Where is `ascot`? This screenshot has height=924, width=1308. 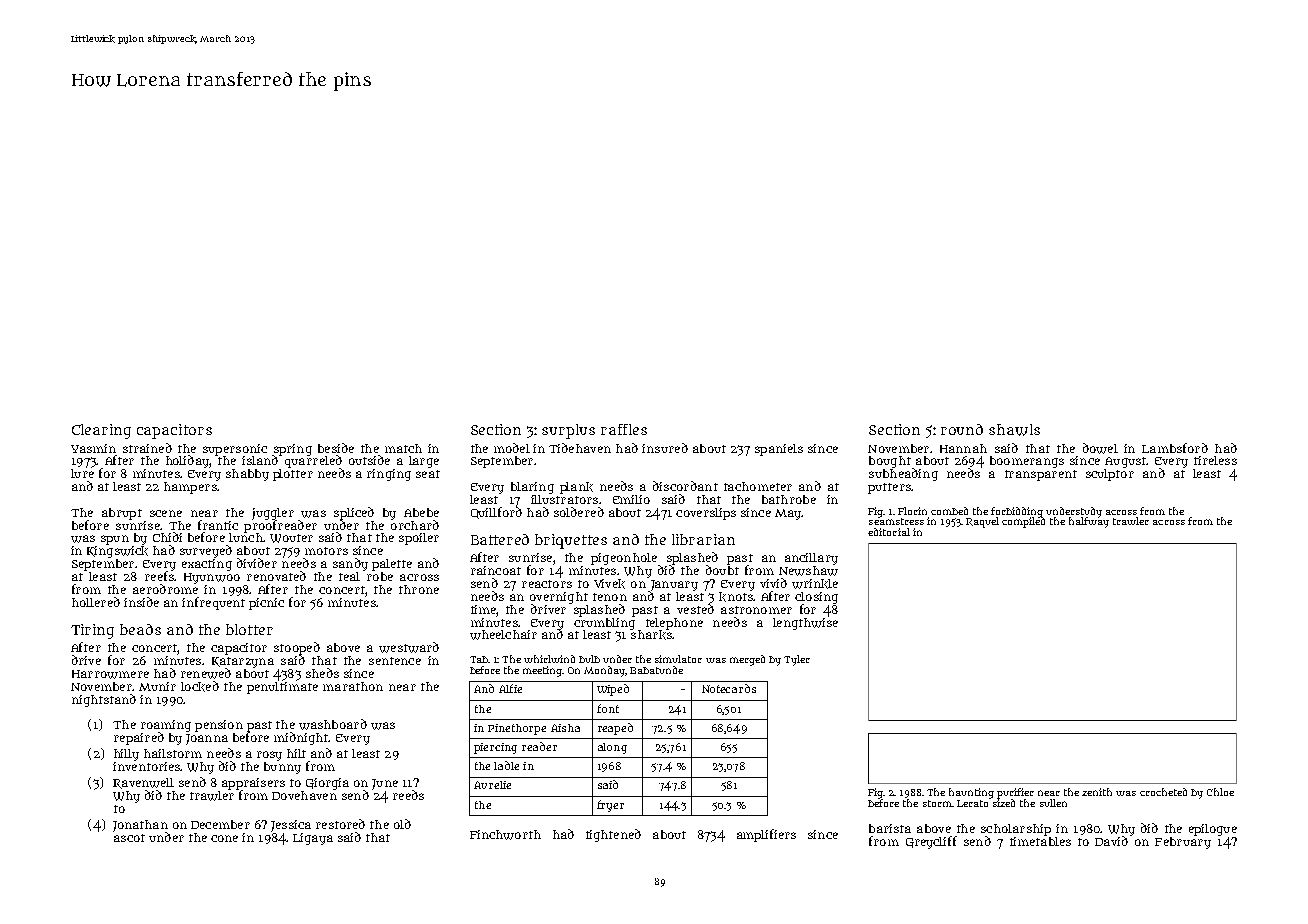 ascot is located at coordinates (129, 838).
